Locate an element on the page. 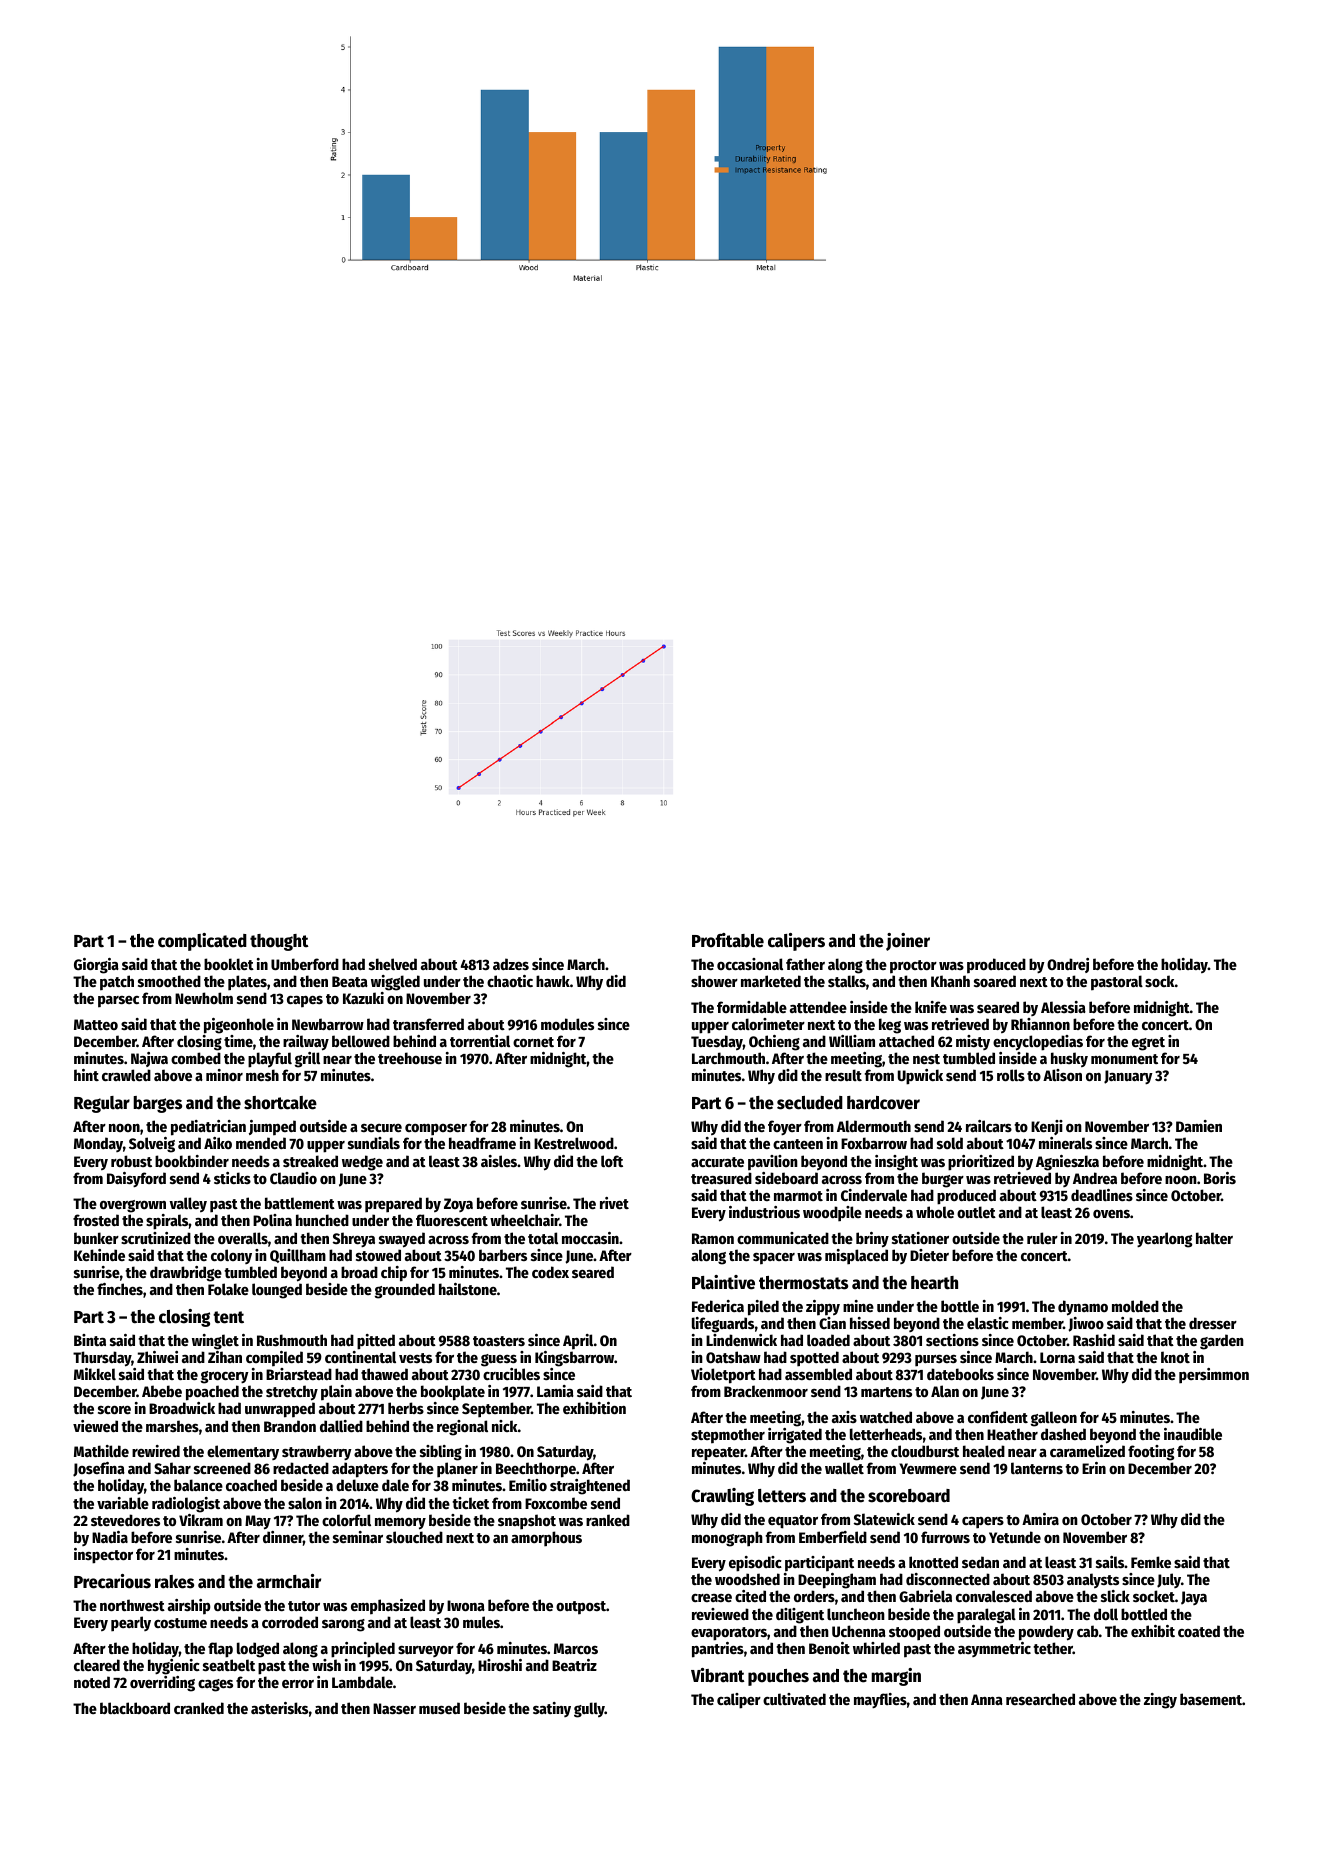 The width and height of the image is (1324, 1872). Lamia is located at coordinates (555, 1391).
